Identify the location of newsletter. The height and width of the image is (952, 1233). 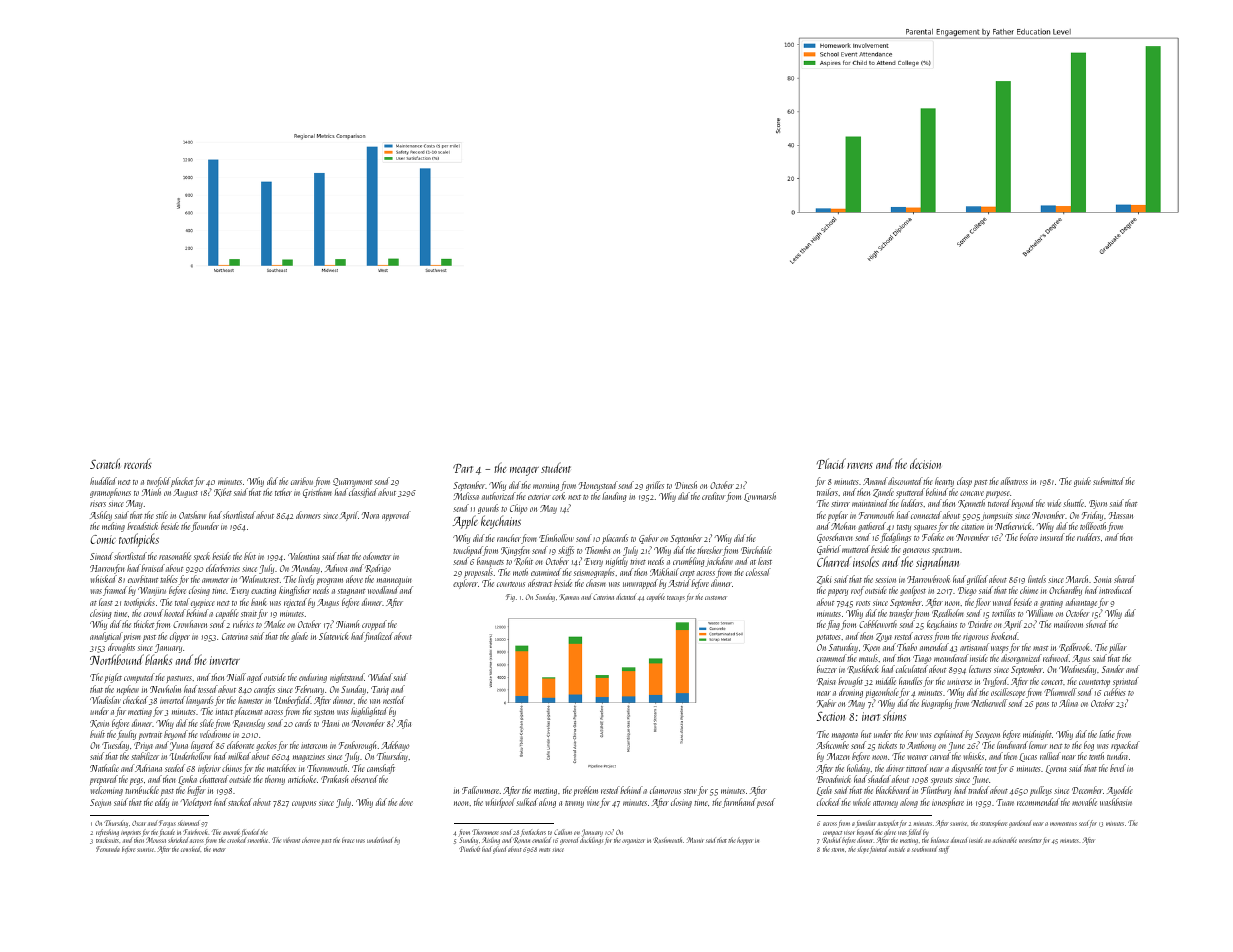
(1030, 840).
